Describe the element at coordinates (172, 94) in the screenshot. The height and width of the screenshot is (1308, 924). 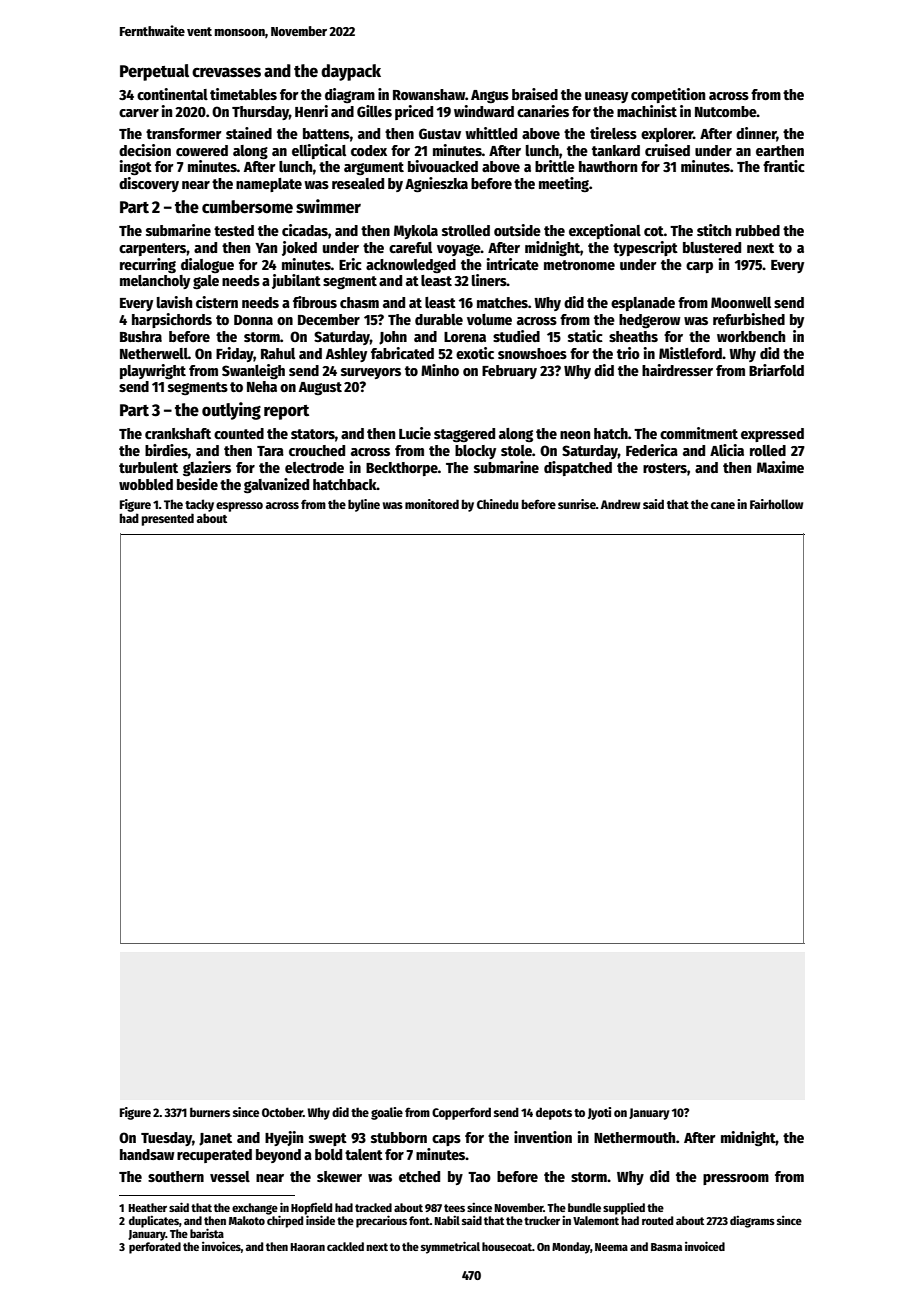
I see `continental` at that location.
